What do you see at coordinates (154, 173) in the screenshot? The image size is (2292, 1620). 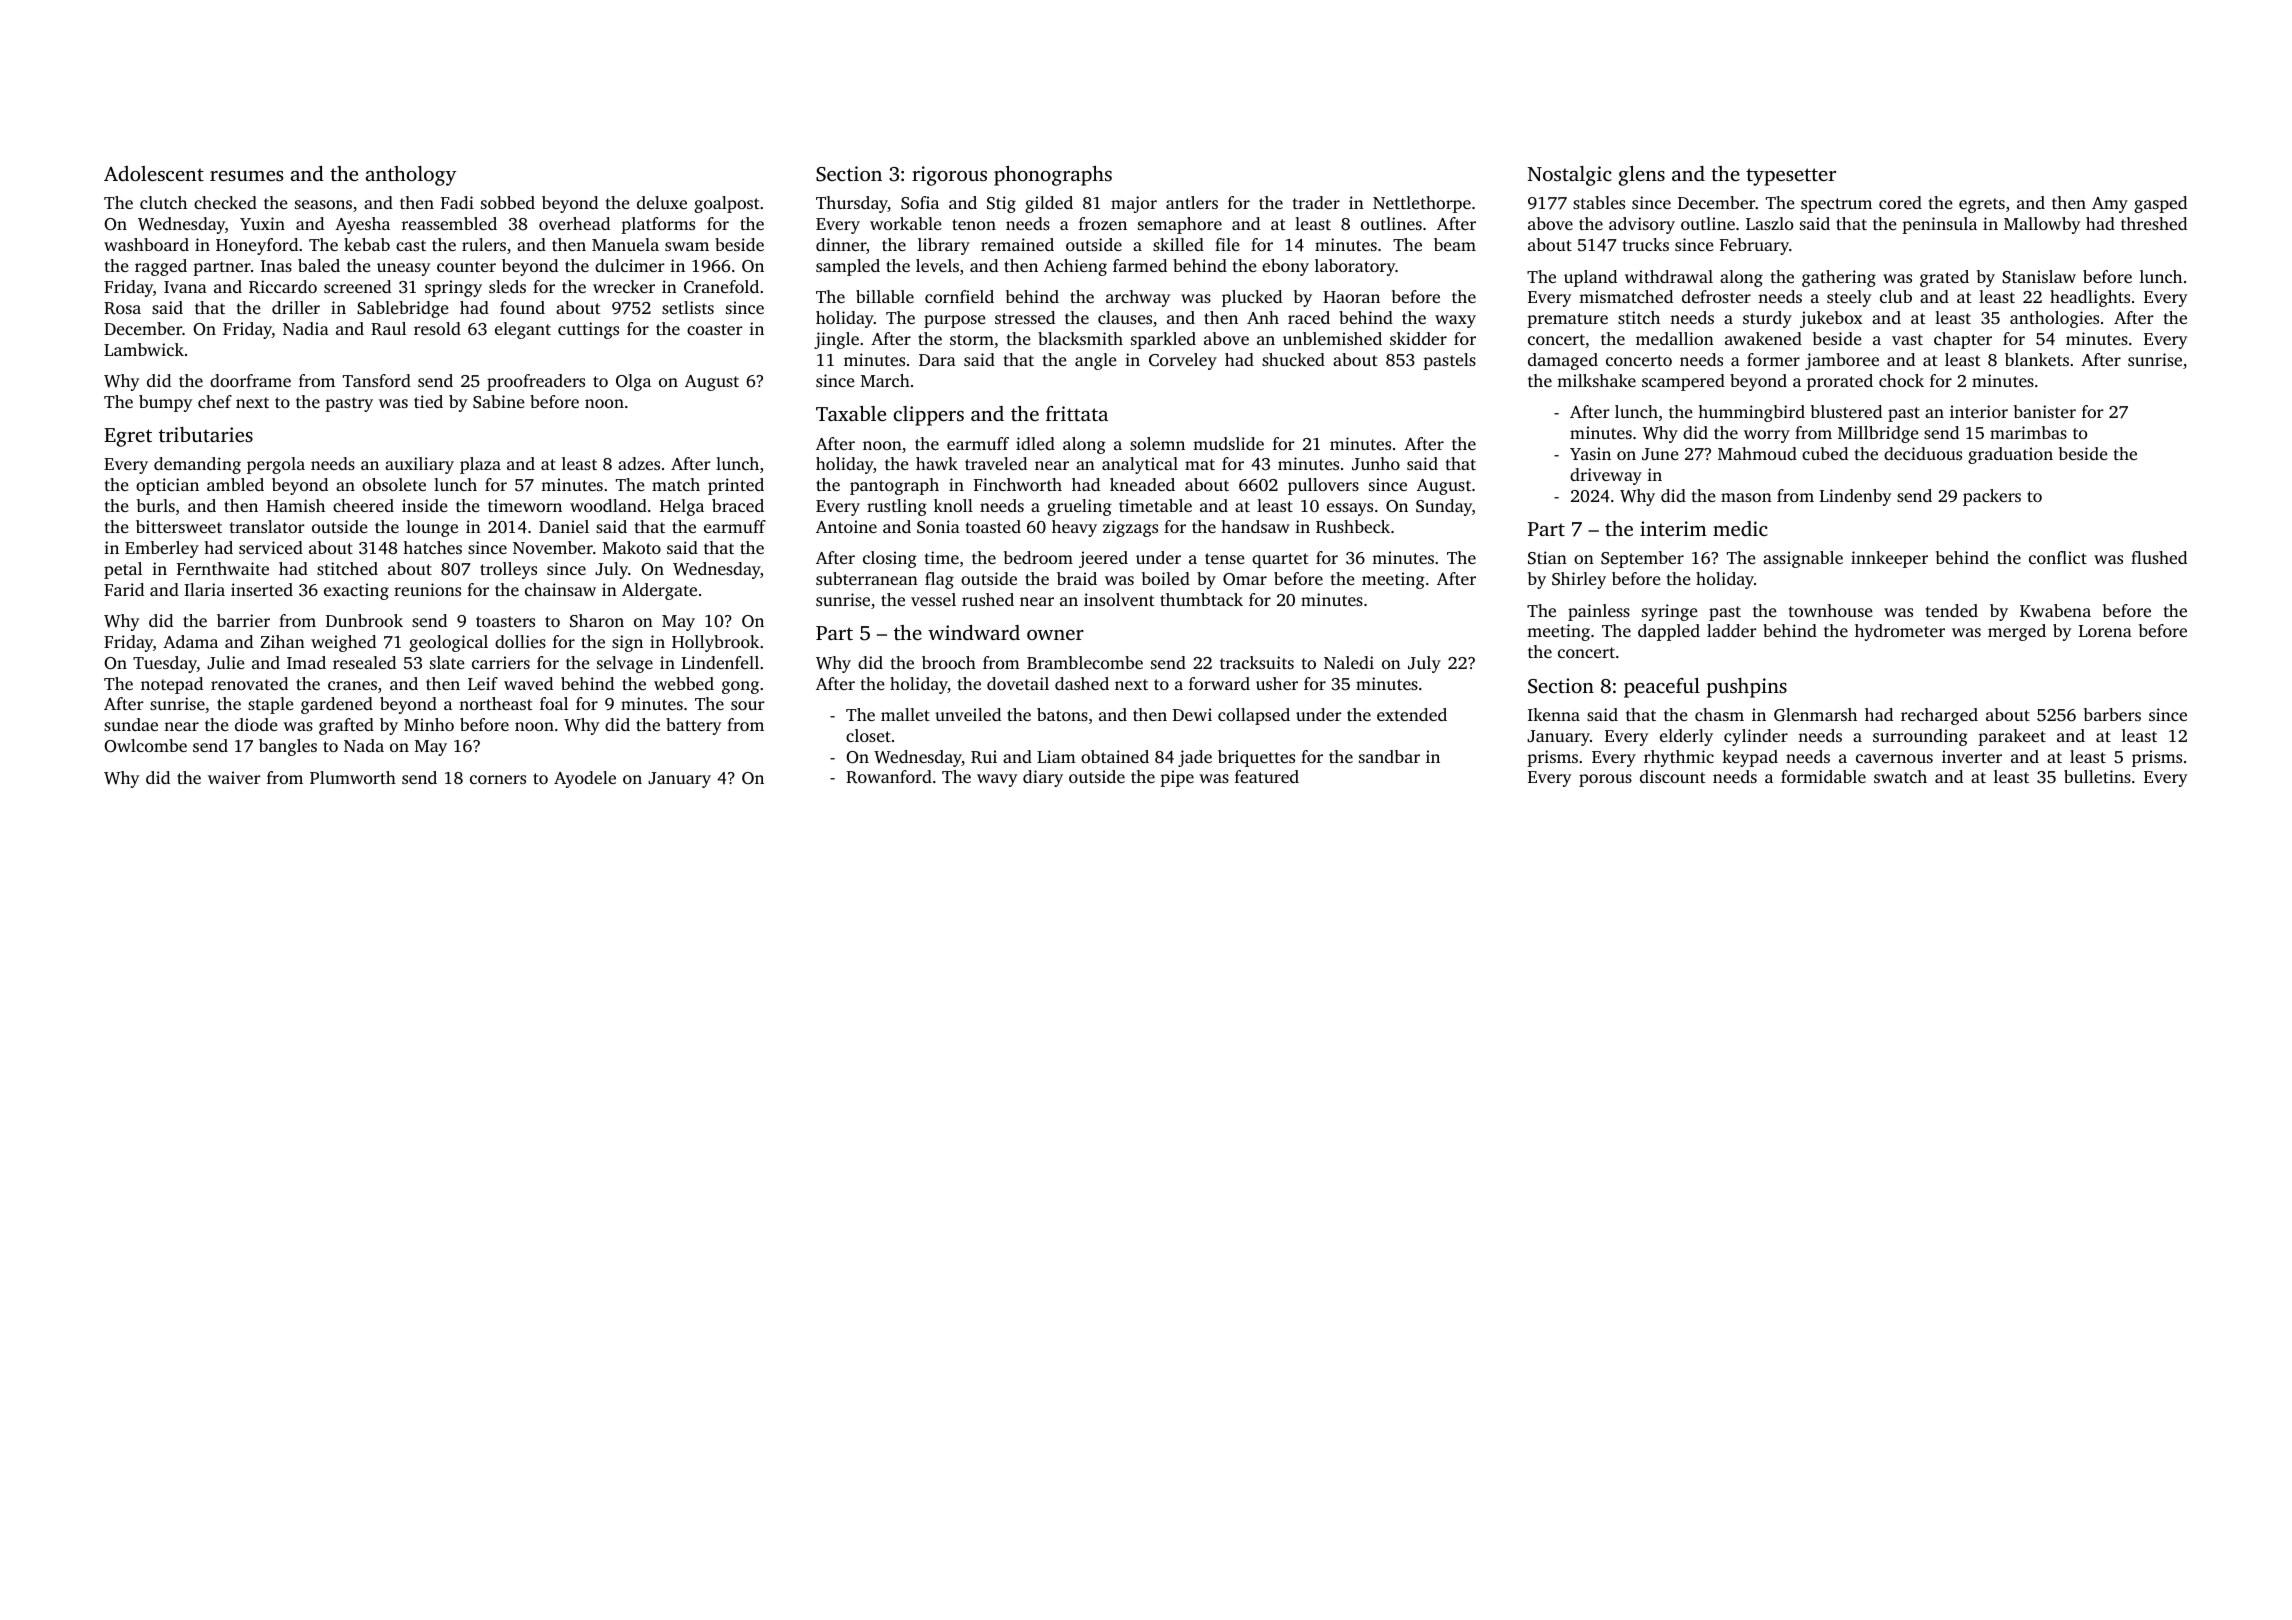 I see `Adolescent` at bounding box center [154, 173].
